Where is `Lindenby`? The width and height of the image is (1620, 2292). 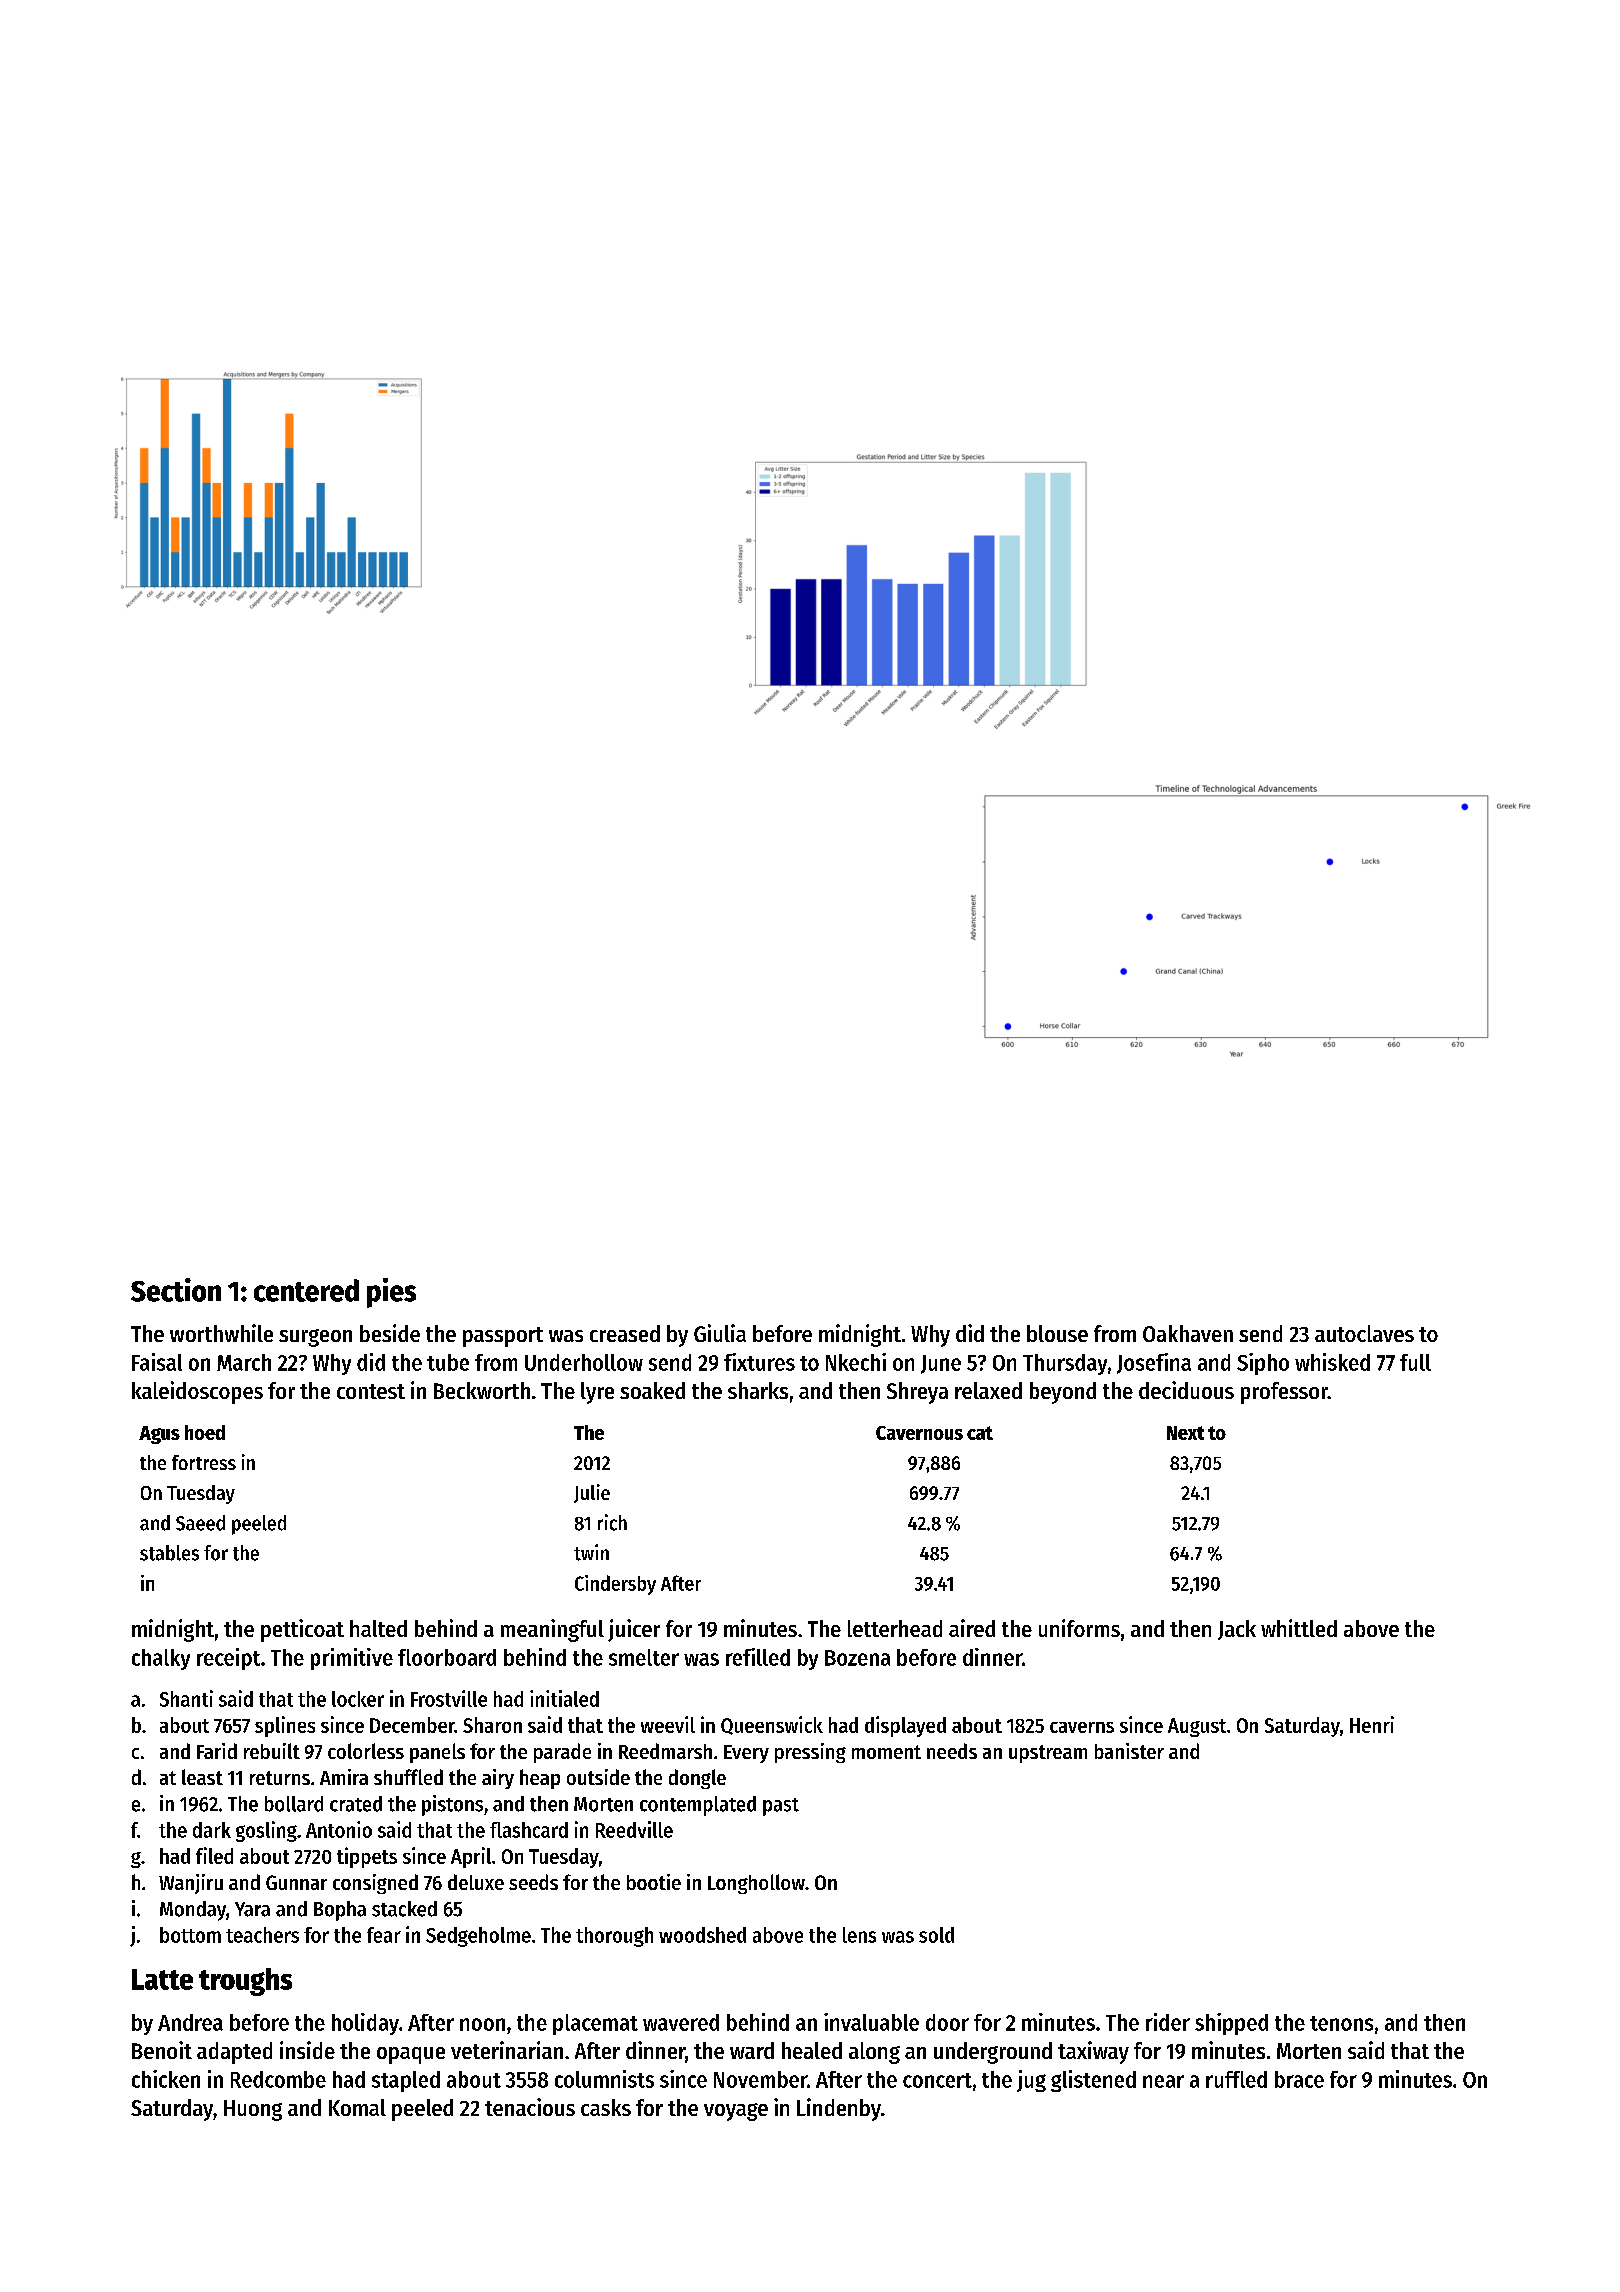
Lindenby is located at coordinates (839, 2109).
